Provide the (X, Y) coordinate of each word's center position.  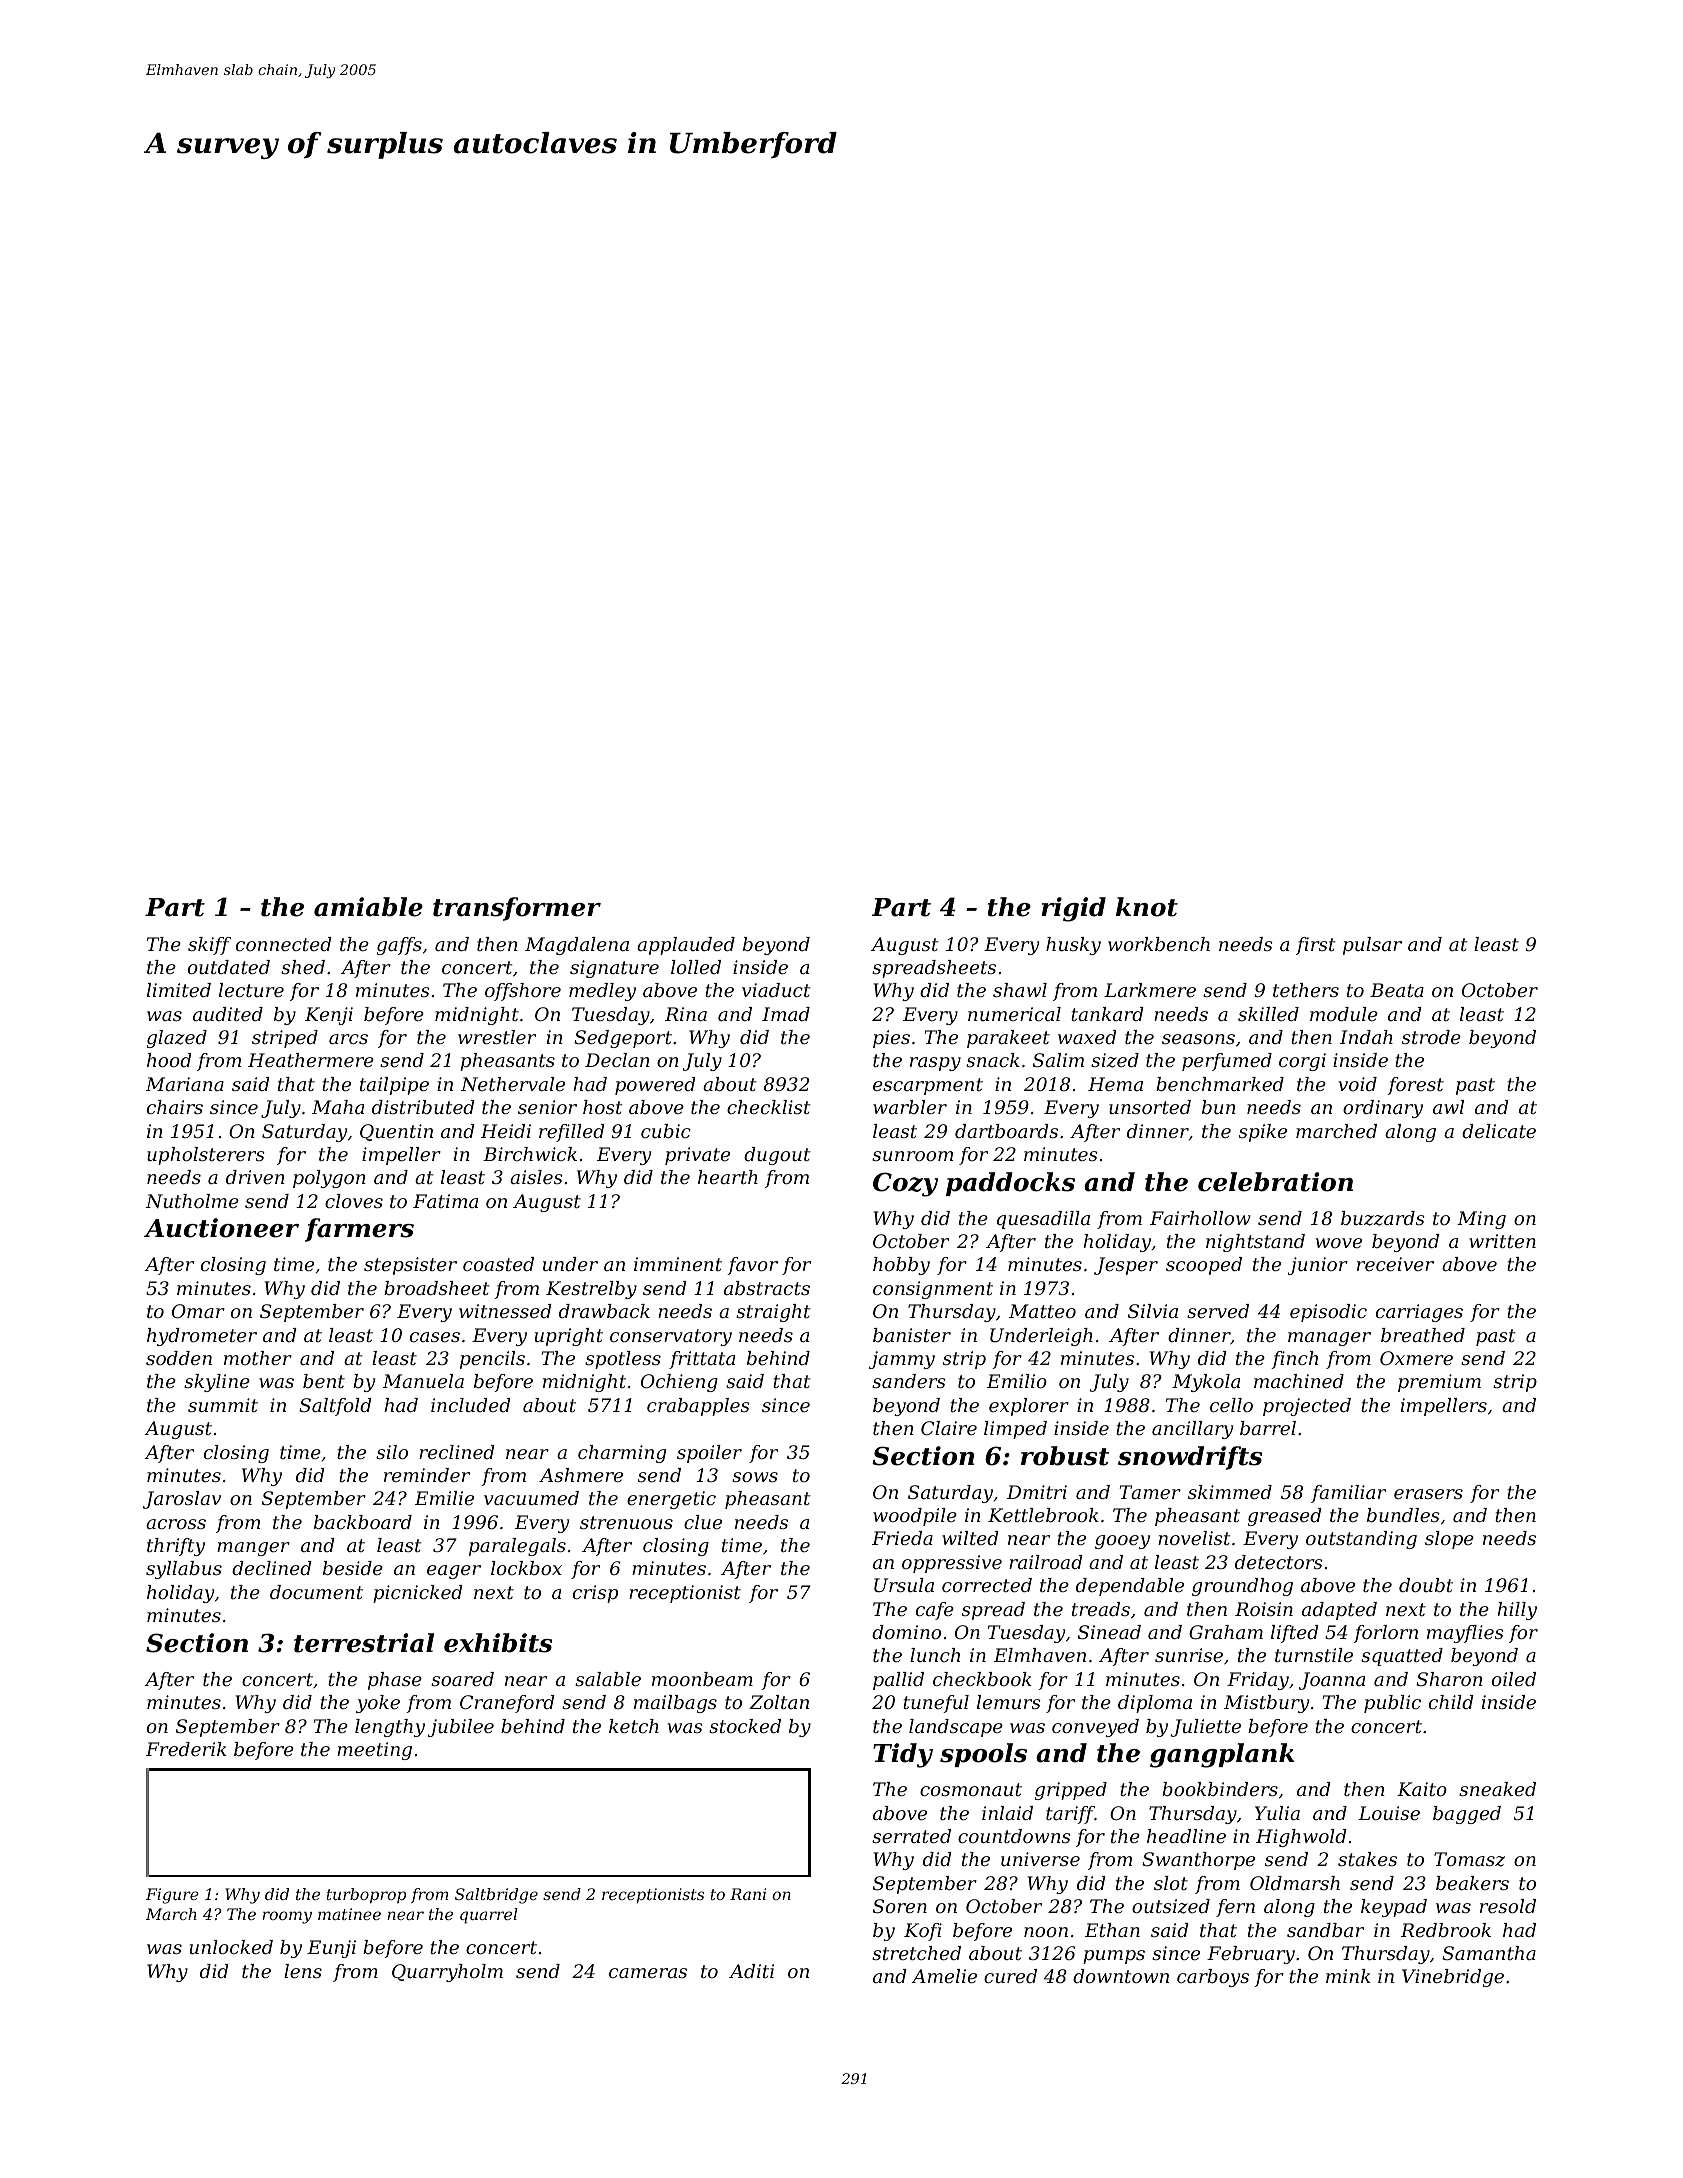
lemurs (1009, 1702)
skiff (209, 946)
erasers (1428, 1494)
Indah (1366, 1037)
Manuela (423, 1381)
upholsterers (206, 1156)
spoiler (709, 1454)
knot (1147, 907)
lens (303, 1971)
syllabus (184, 1570)
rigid (1073, 909)
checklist (769, 1107)
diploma (1155, 1704)
